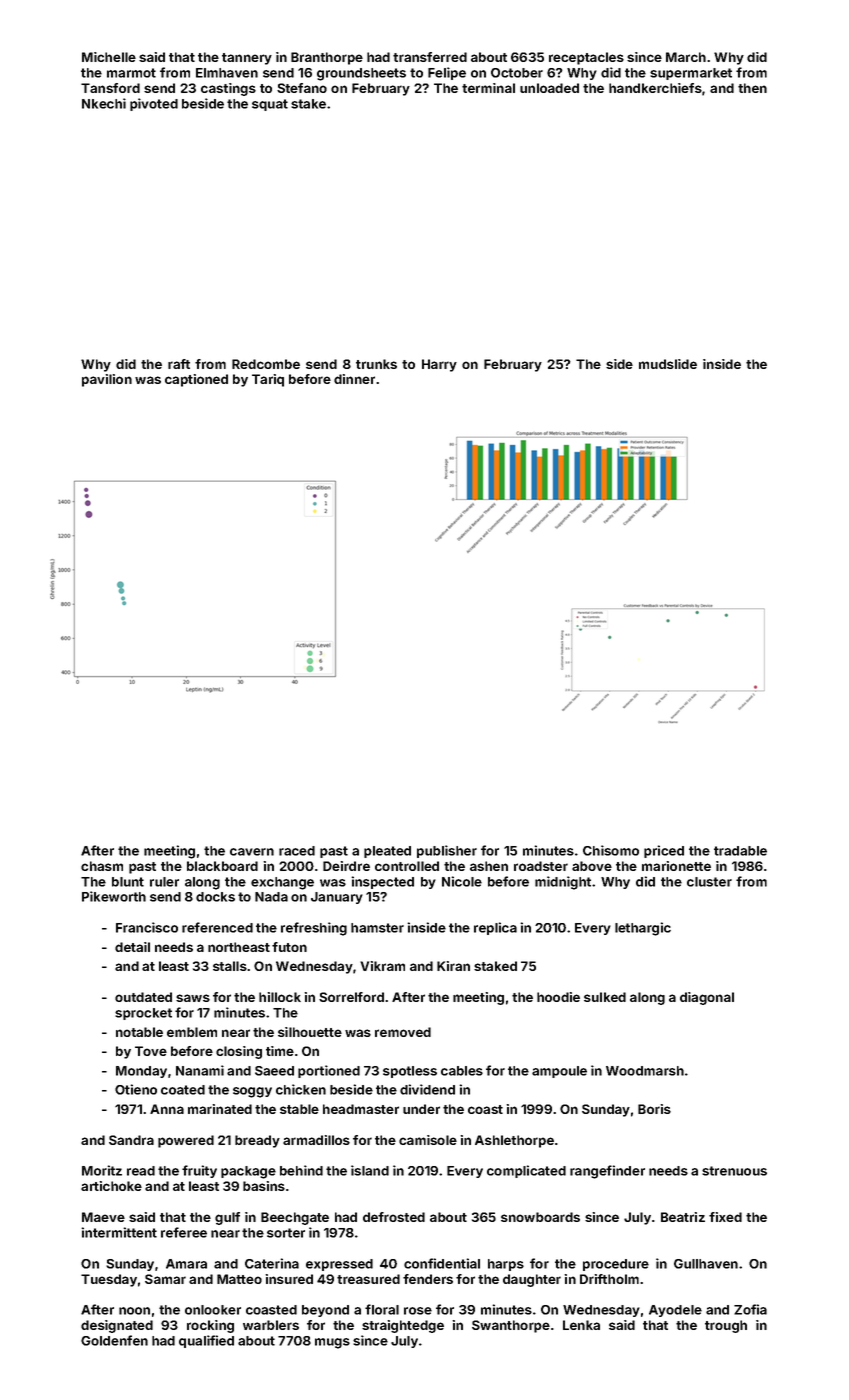 Image resolution: width=849 pixels, height=1400 pixels. Describe the element at coordinates (114, 1340) in the screenshot. I see `Goldenfen` at that location.
